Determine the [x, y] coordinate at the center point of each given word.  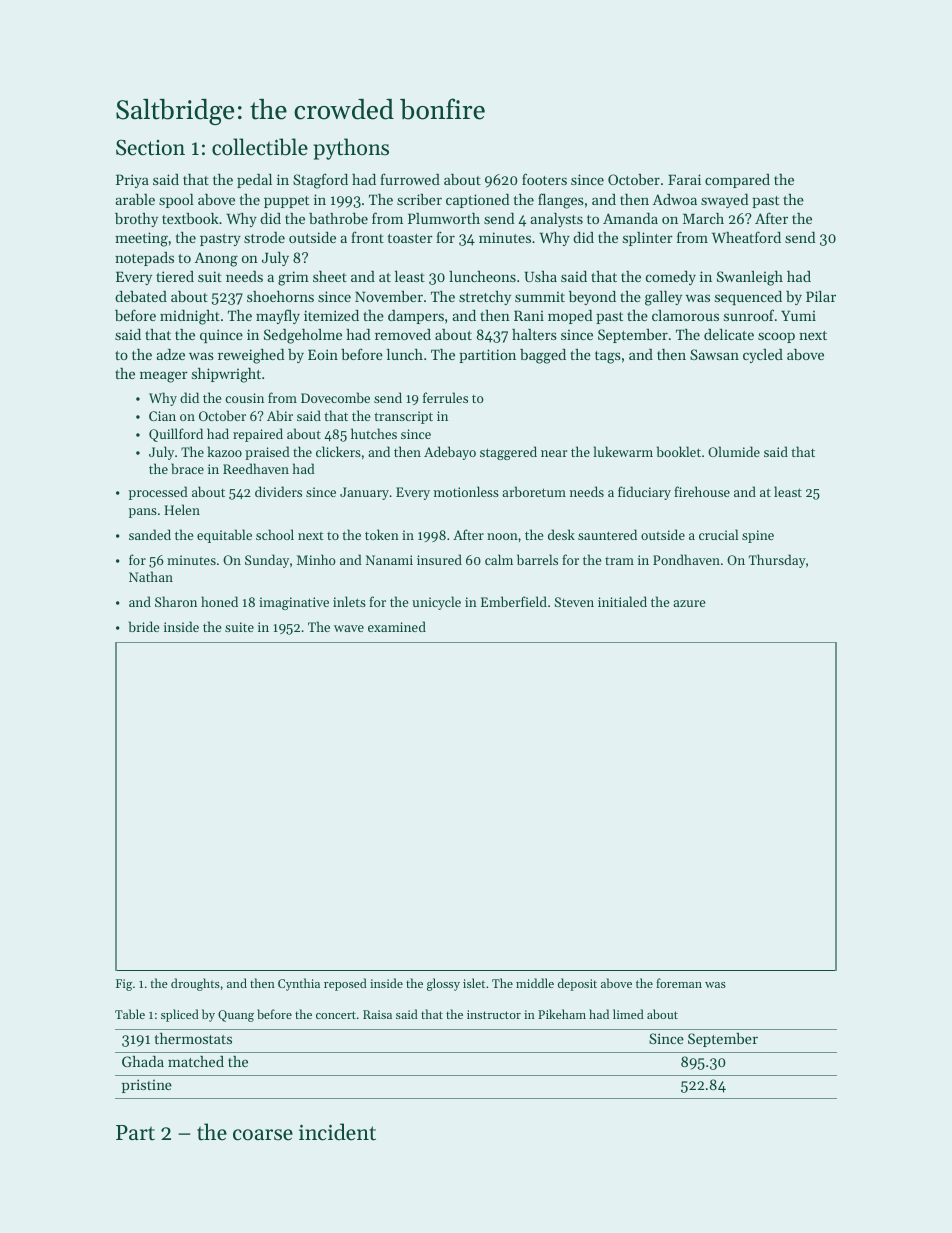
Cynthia [299, 984]
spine [758, 536]
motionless [466, 491]
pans [143, 513]
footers [544, 179]
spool [176, 201]
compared [737, 181]
